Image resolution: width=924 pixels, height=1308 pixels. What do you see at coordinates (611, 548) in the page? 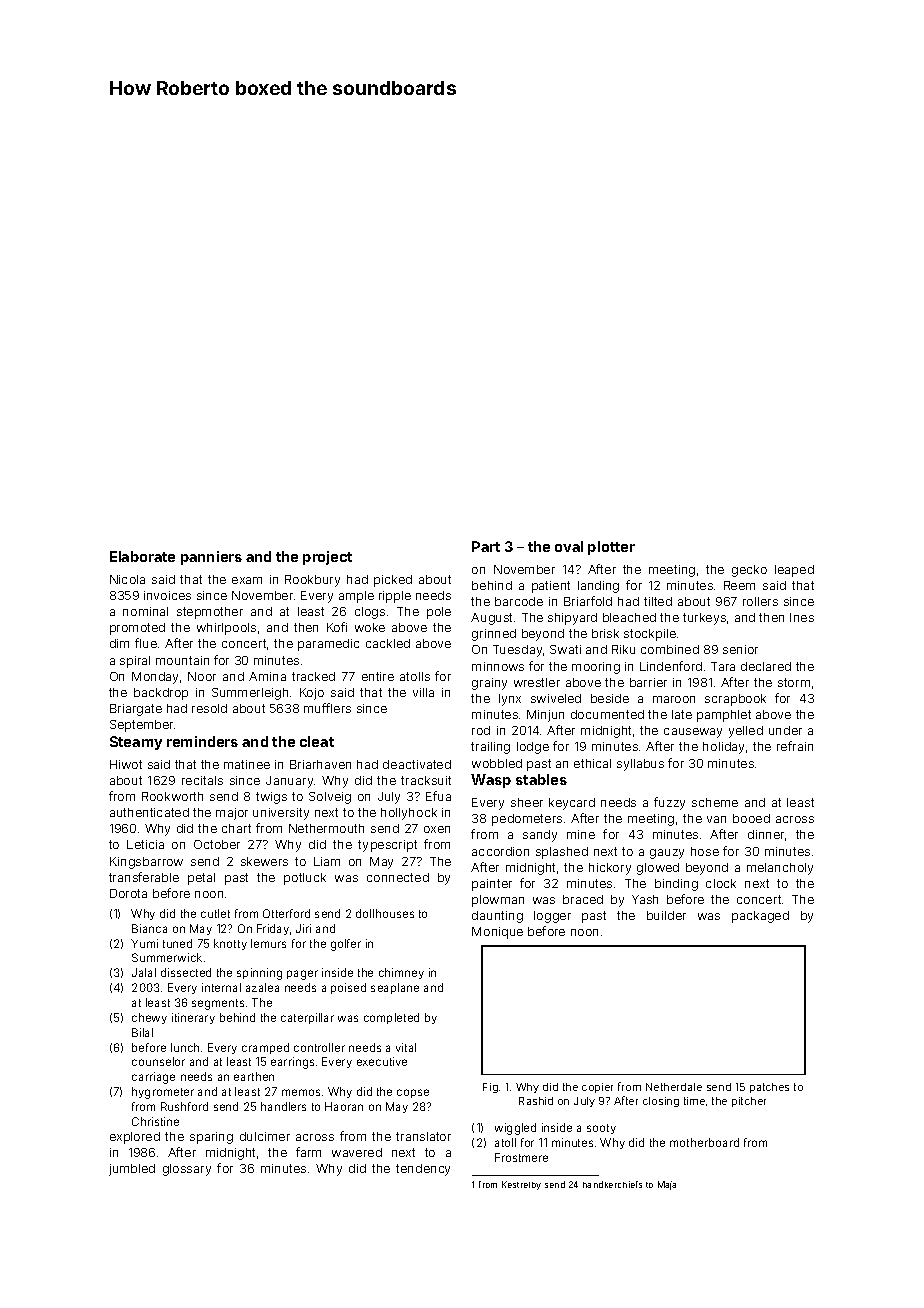
I see `plotter` at bounding box center [611, 548].
